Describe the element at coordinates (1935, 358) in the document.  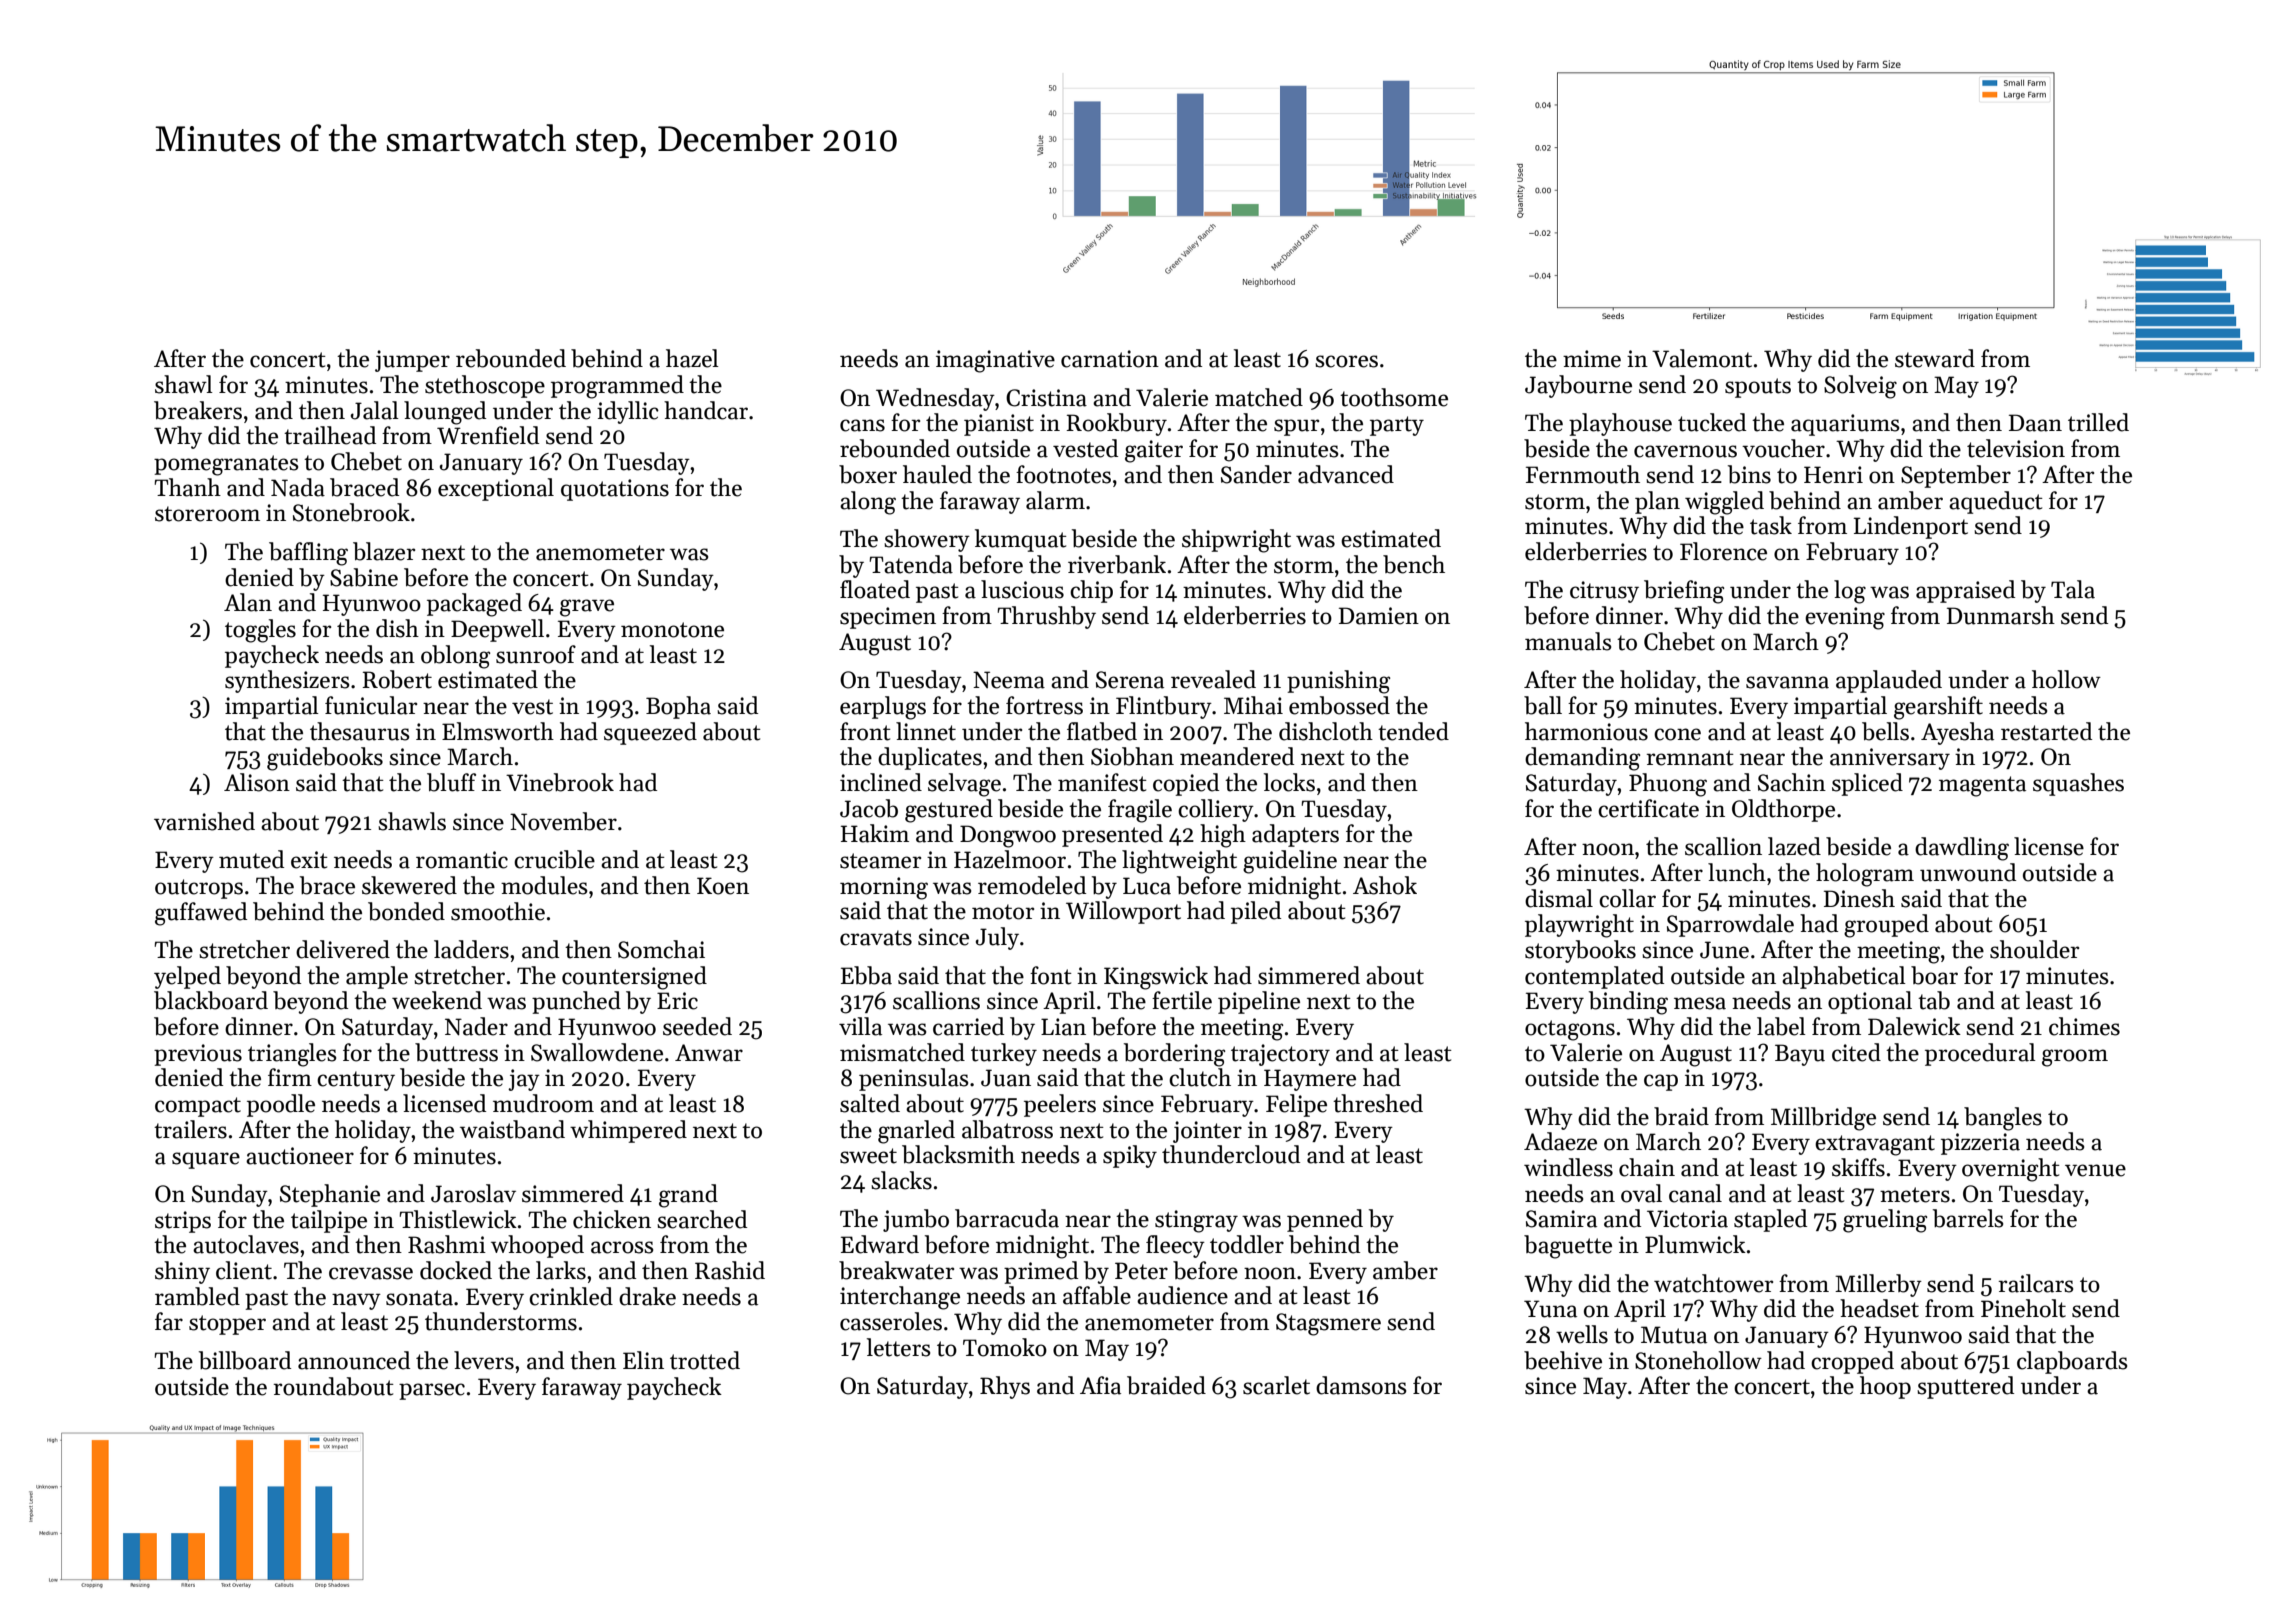
I see `steward` at that location.
